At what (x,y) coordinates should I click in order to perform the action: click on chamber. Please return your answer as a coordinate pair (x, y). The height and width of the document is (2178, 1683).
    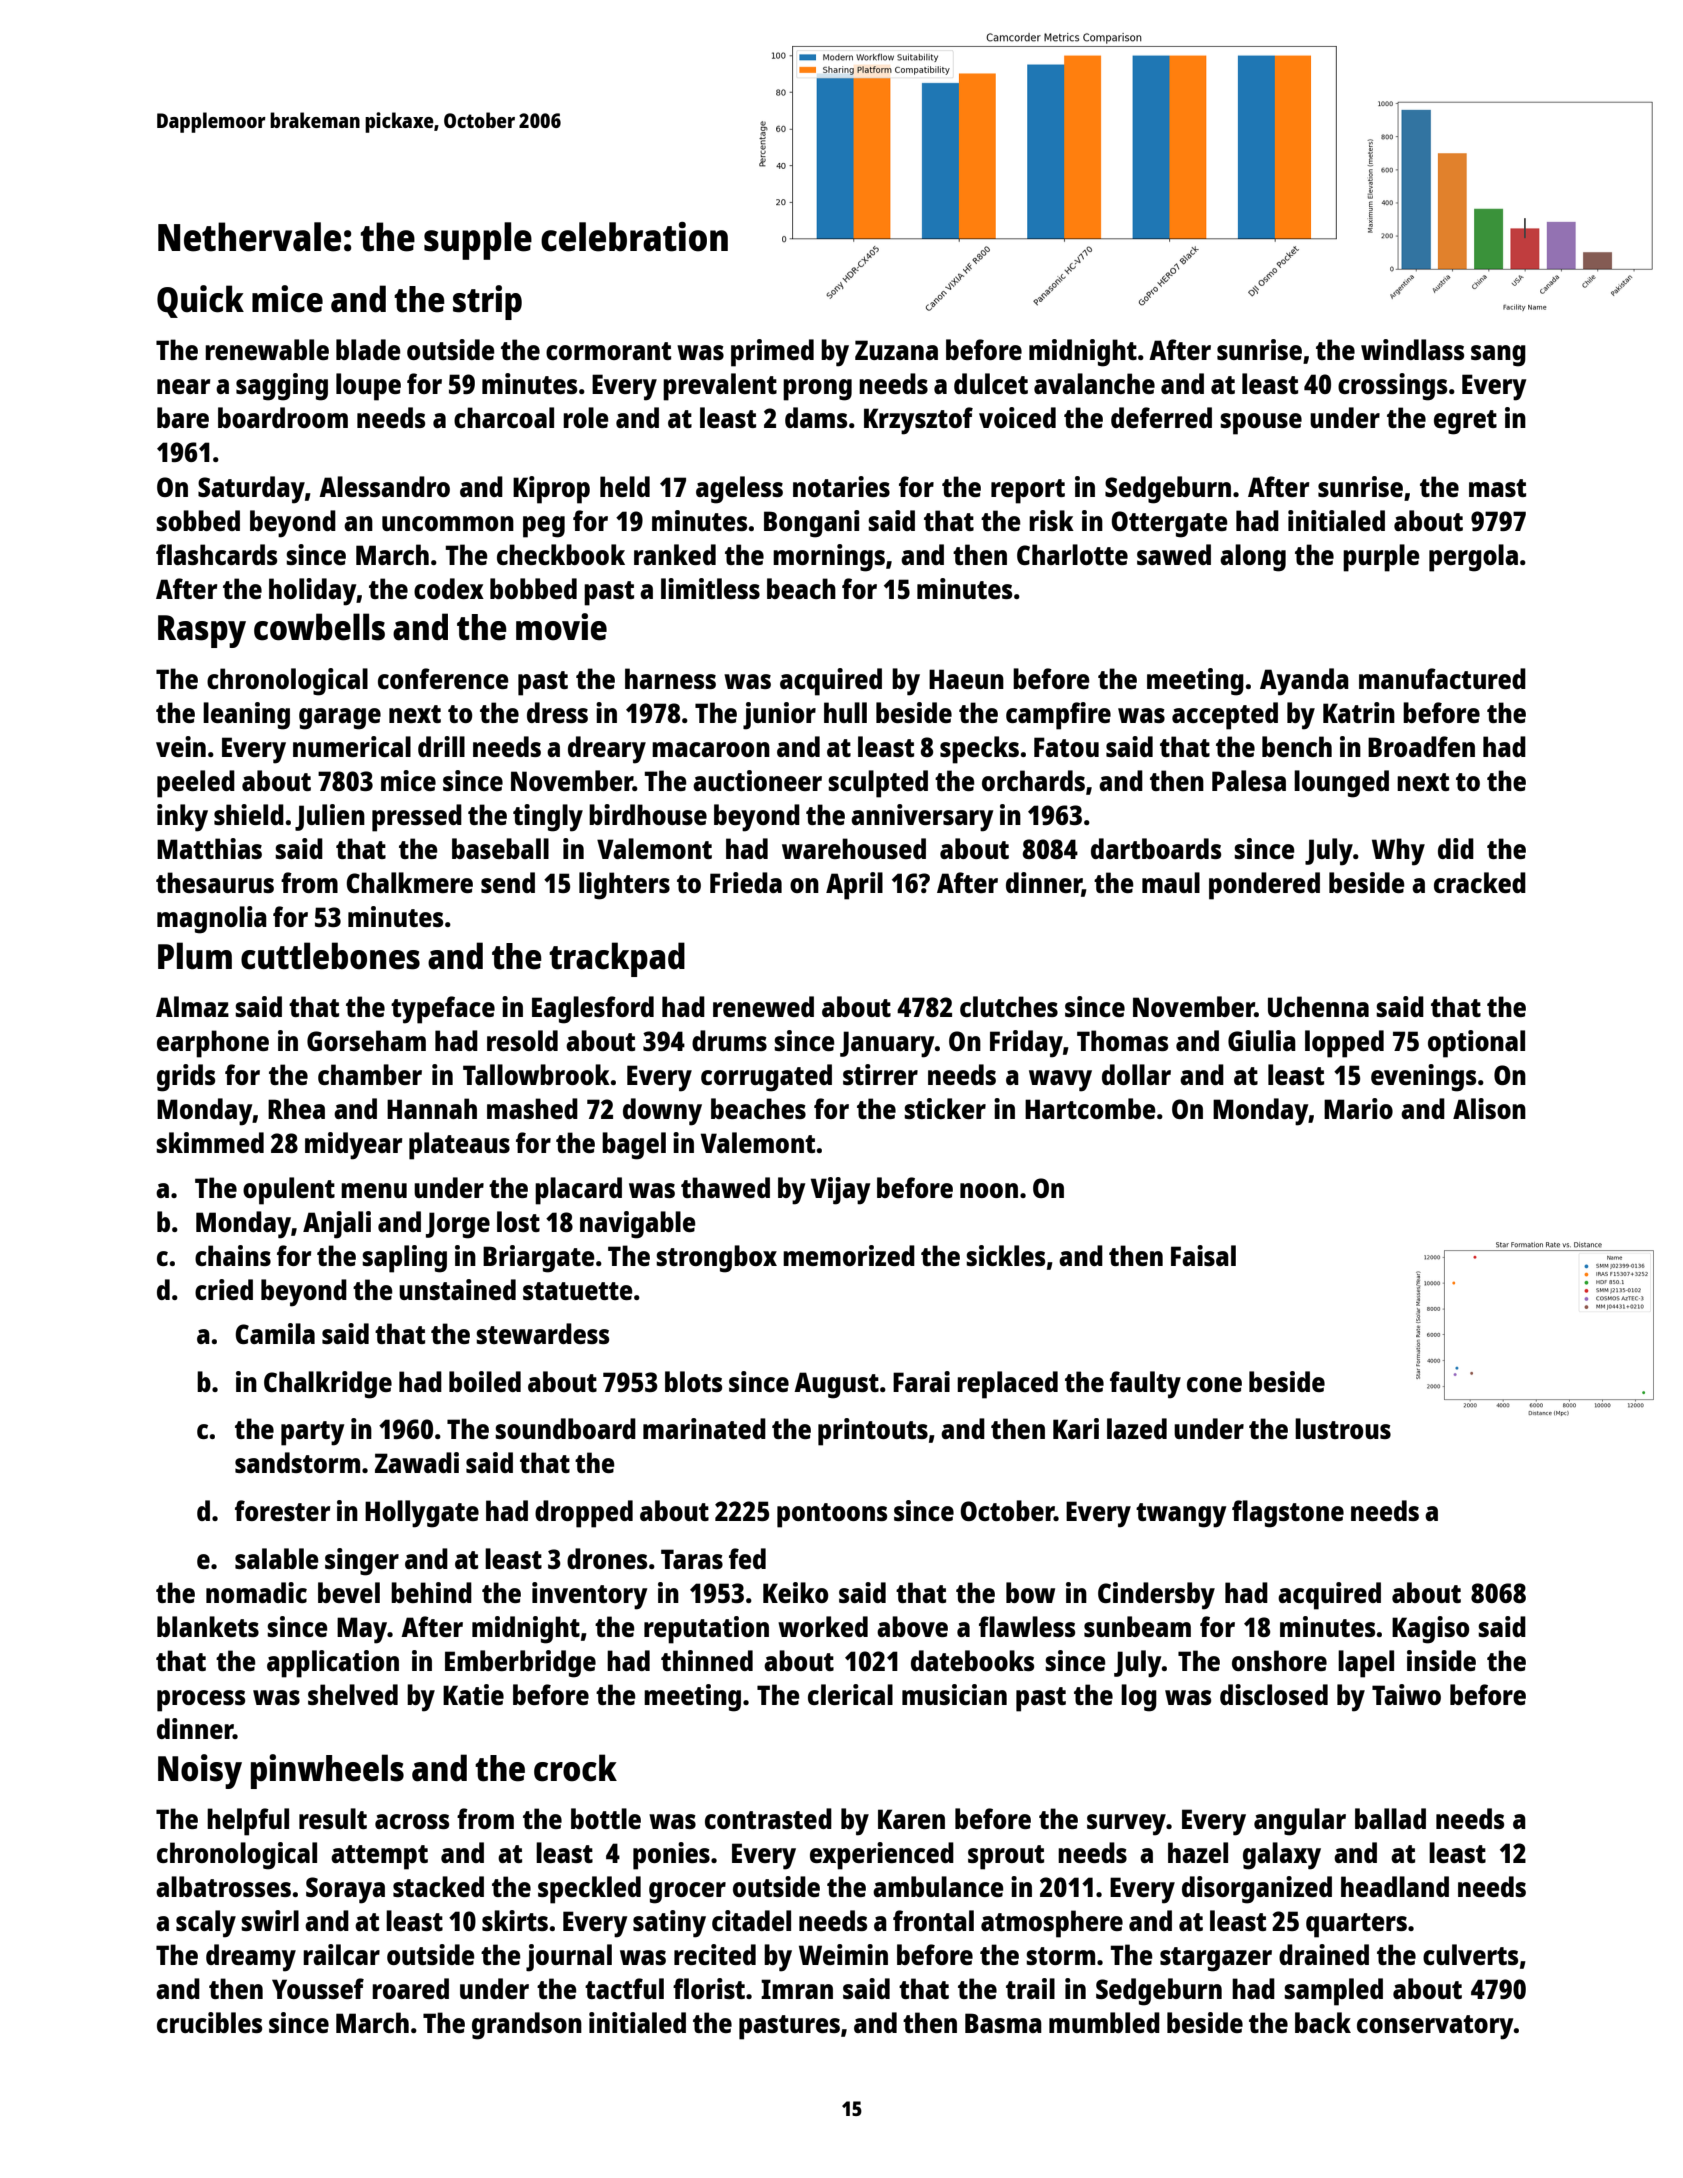
    Looking at the image, I should click on (370, 1074).
